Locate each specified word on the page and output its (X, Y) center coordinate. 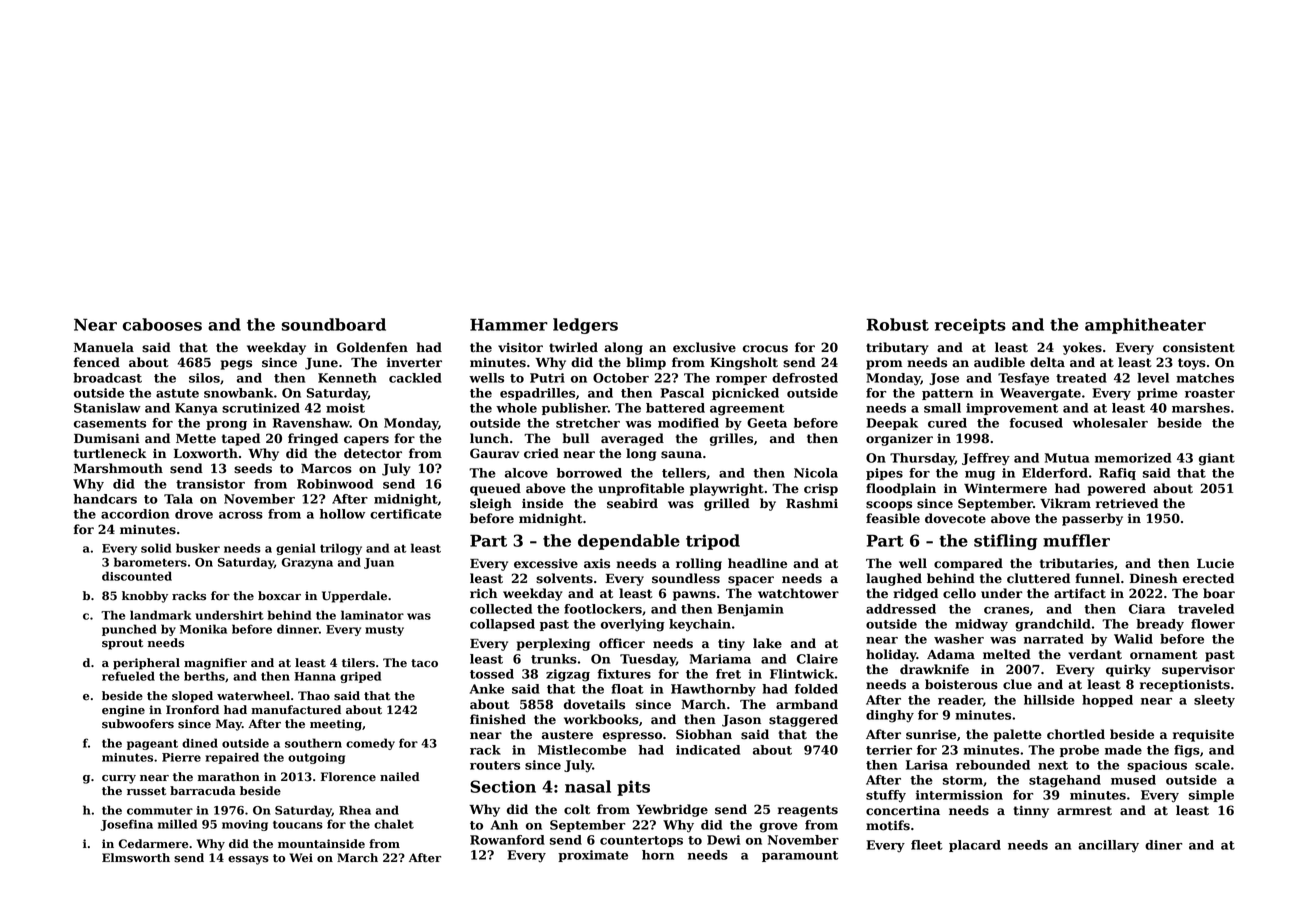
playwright (727, 489)
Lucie (1215, 564)
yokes (1082, 348)
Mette (196, 439)
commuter (160, 811)
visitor (520, 347)
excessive (546, 563)
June (321, 364)
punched (129, 630)
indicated (708, 750)
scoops (889, 506)
